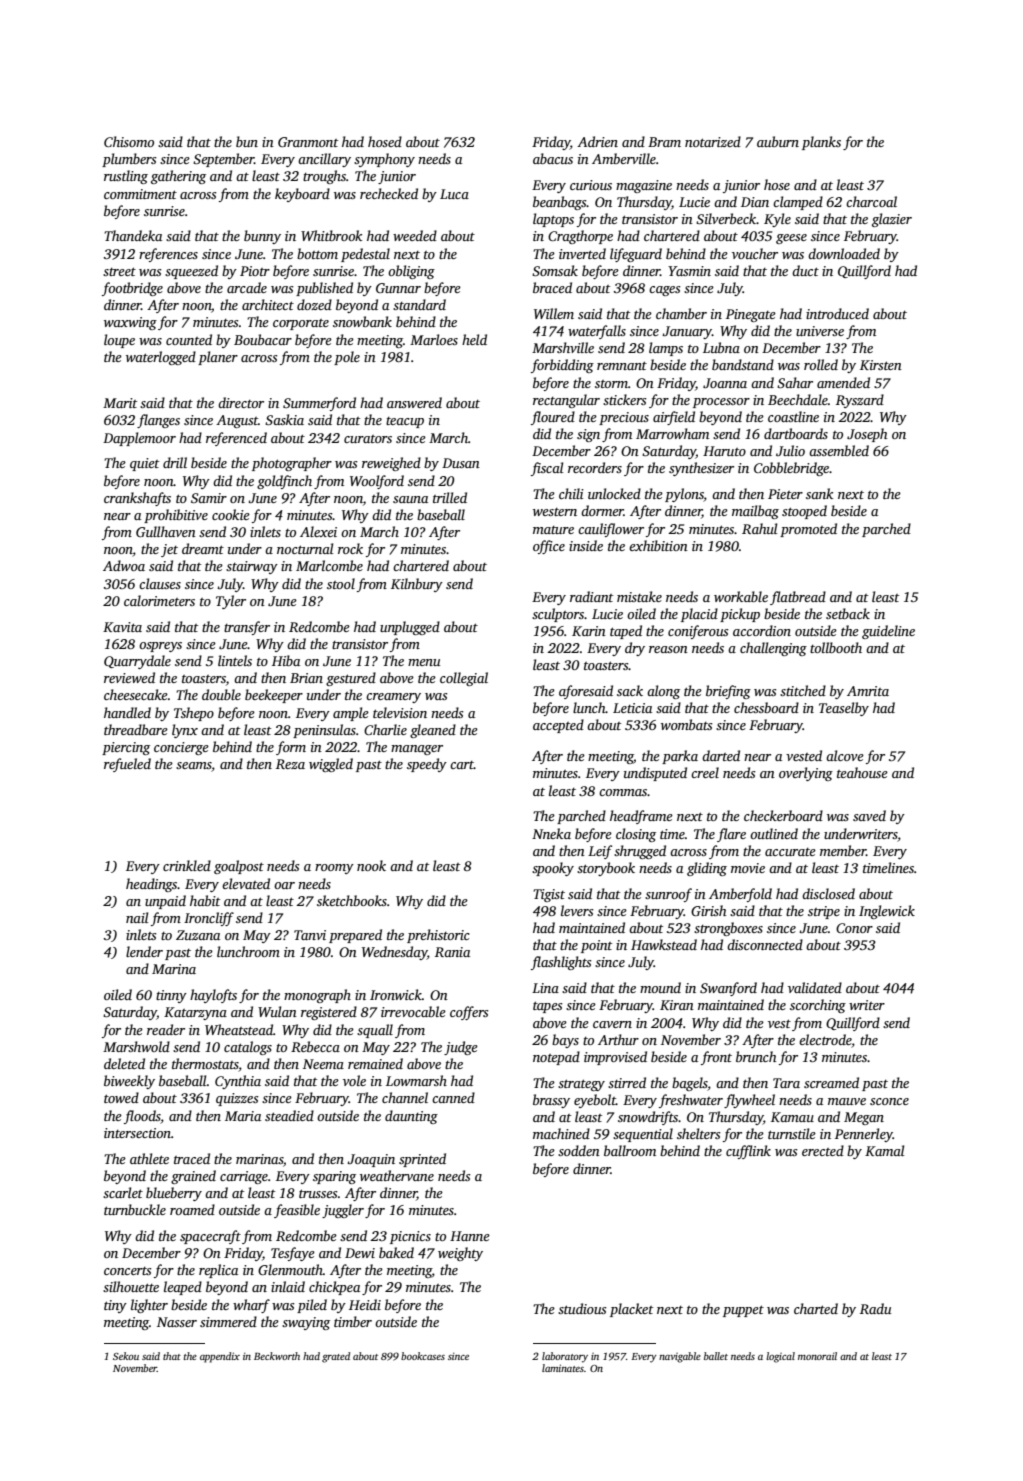 This screenshot has height=1481, width=1023. I want to click on Heidi, so click(365, 1304).
